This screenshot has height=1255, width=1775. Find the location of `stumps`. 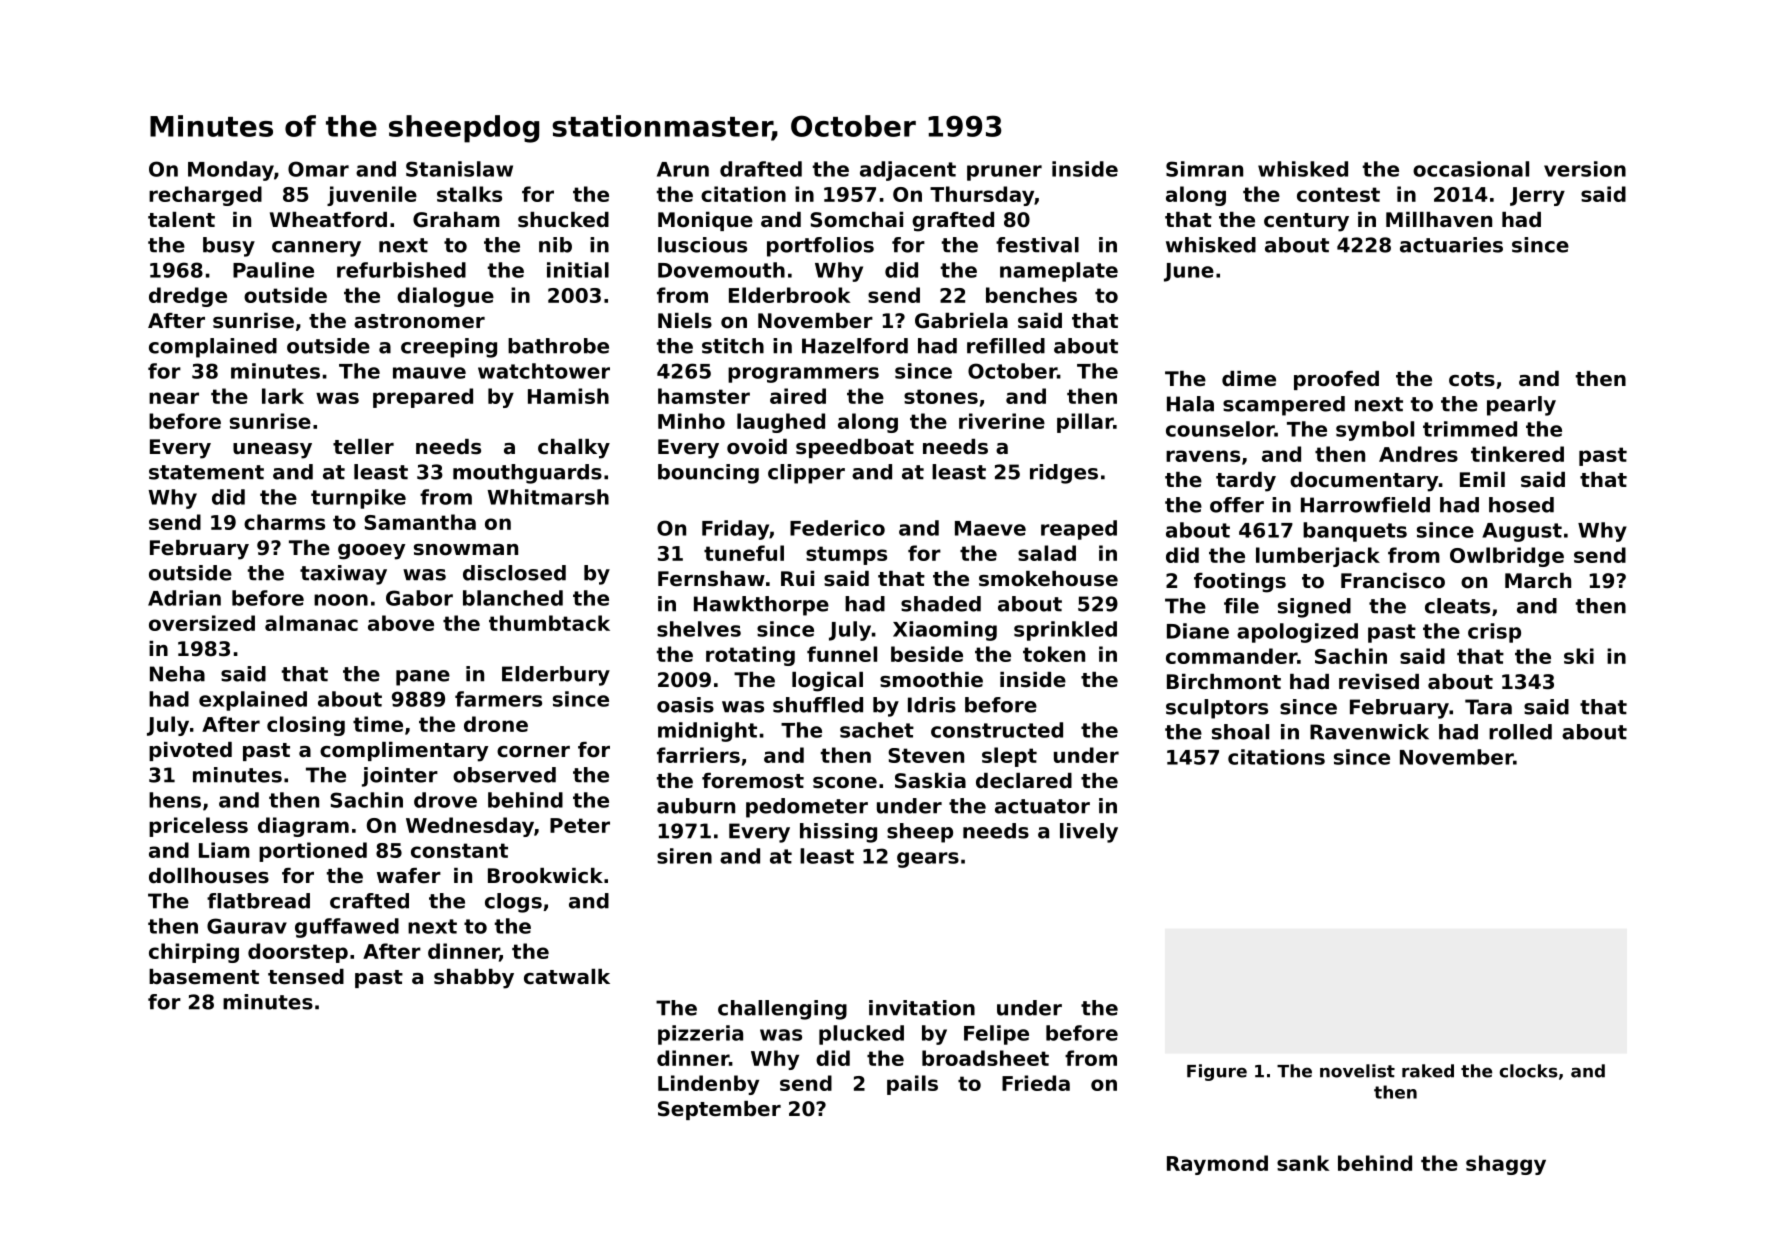

stumps is located at coordinates (846, 555).
